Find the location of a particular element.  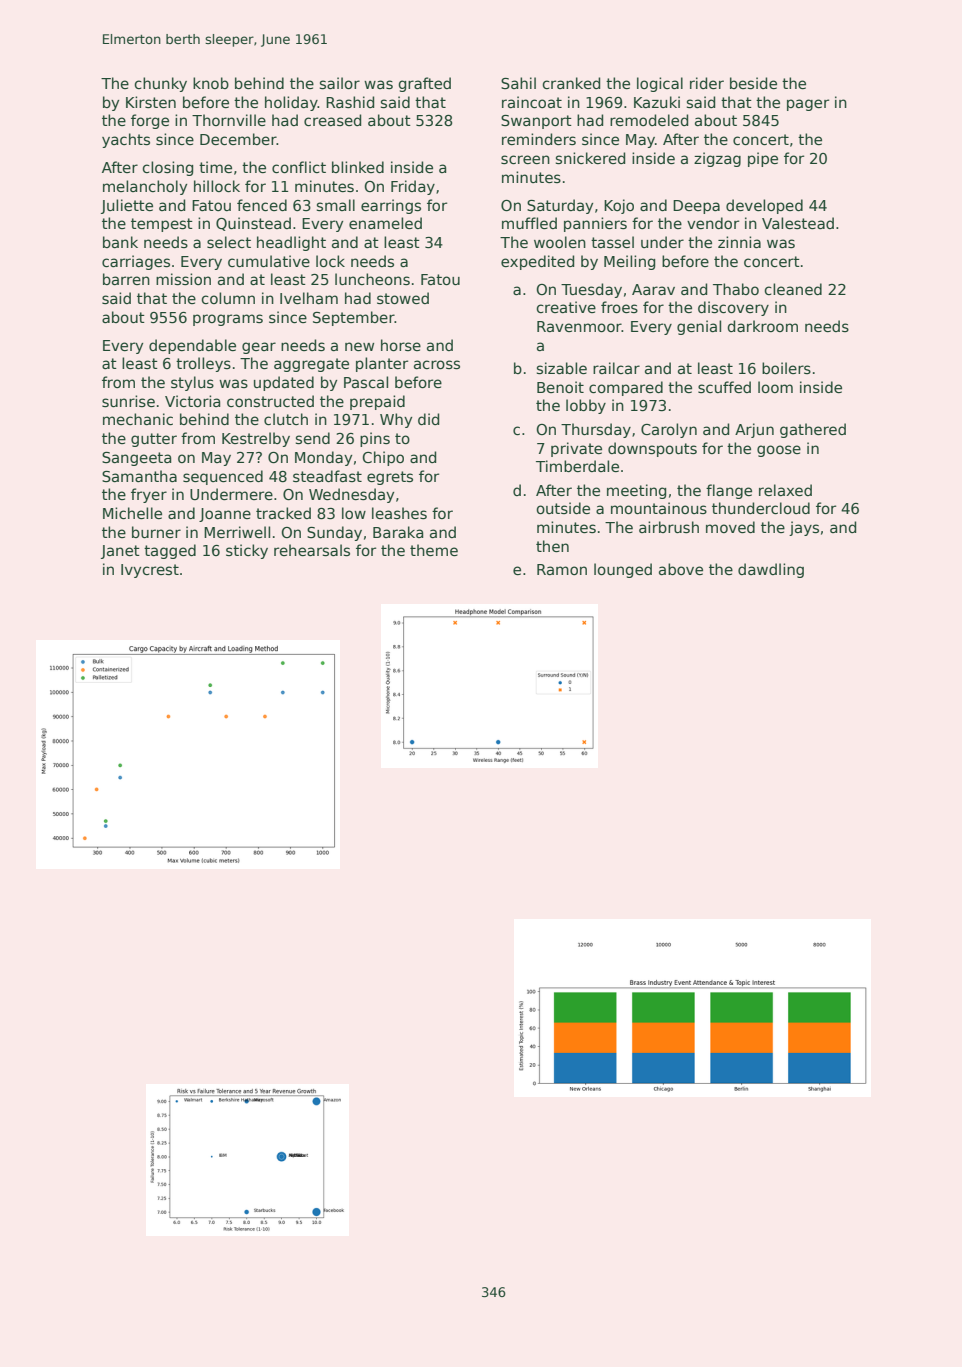

programs is located at coordinates (228, 320).
